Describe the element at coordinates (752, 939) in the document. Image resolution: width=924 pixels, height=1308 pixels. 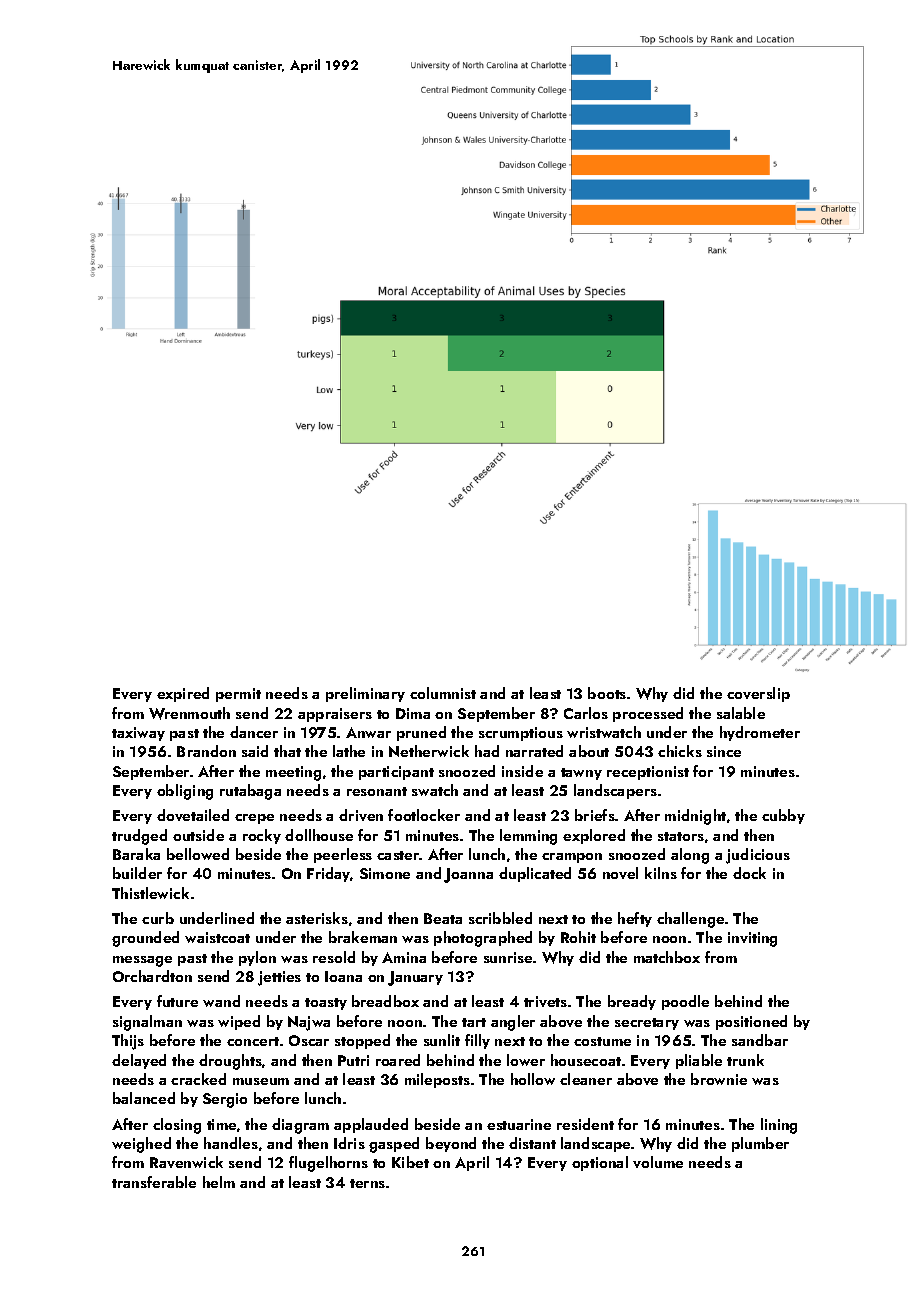
I see `inviting` at that location.
